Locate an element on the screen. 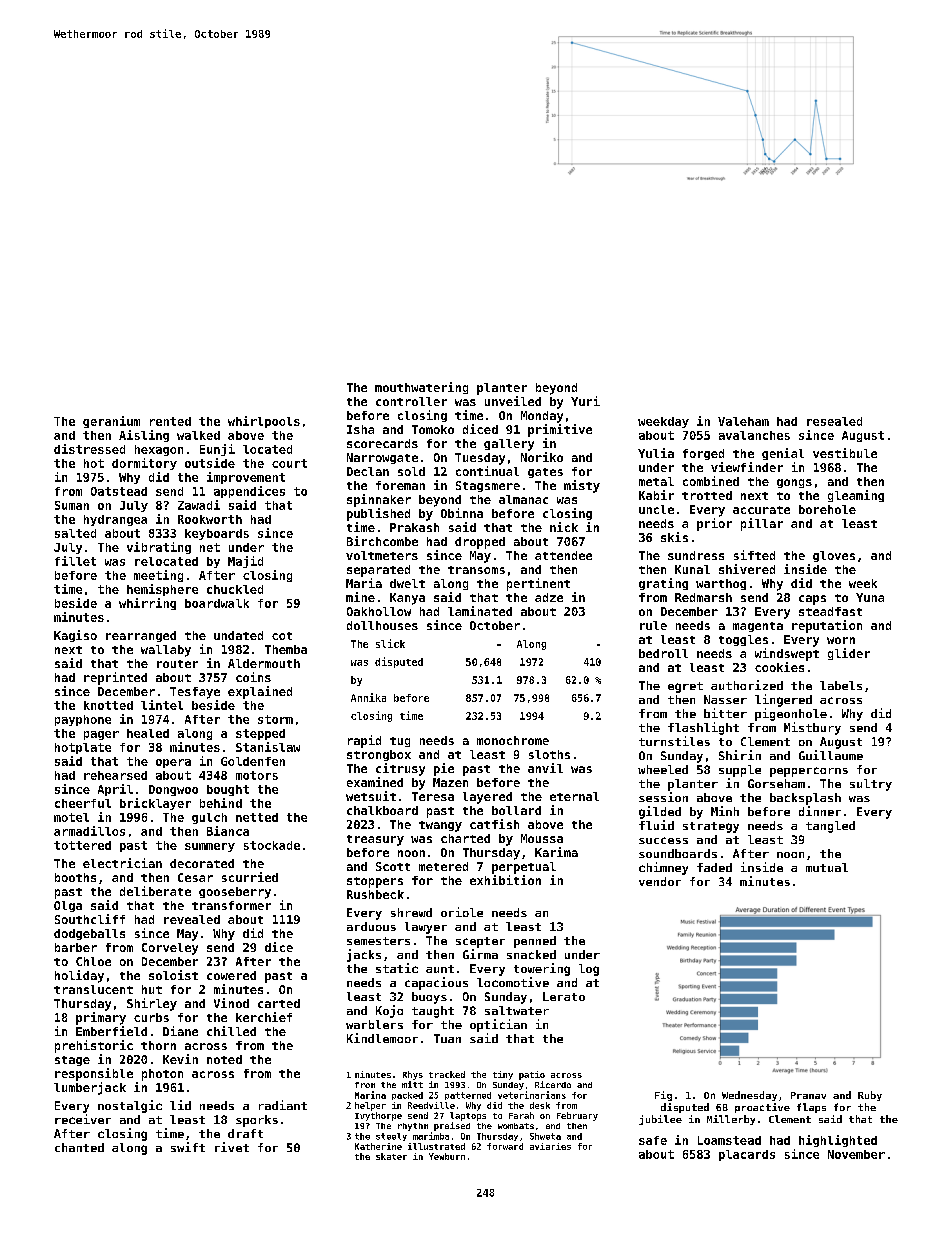 The height and width of the screenshot is (1233, 952). tug is located at coordinates (400, 742).
